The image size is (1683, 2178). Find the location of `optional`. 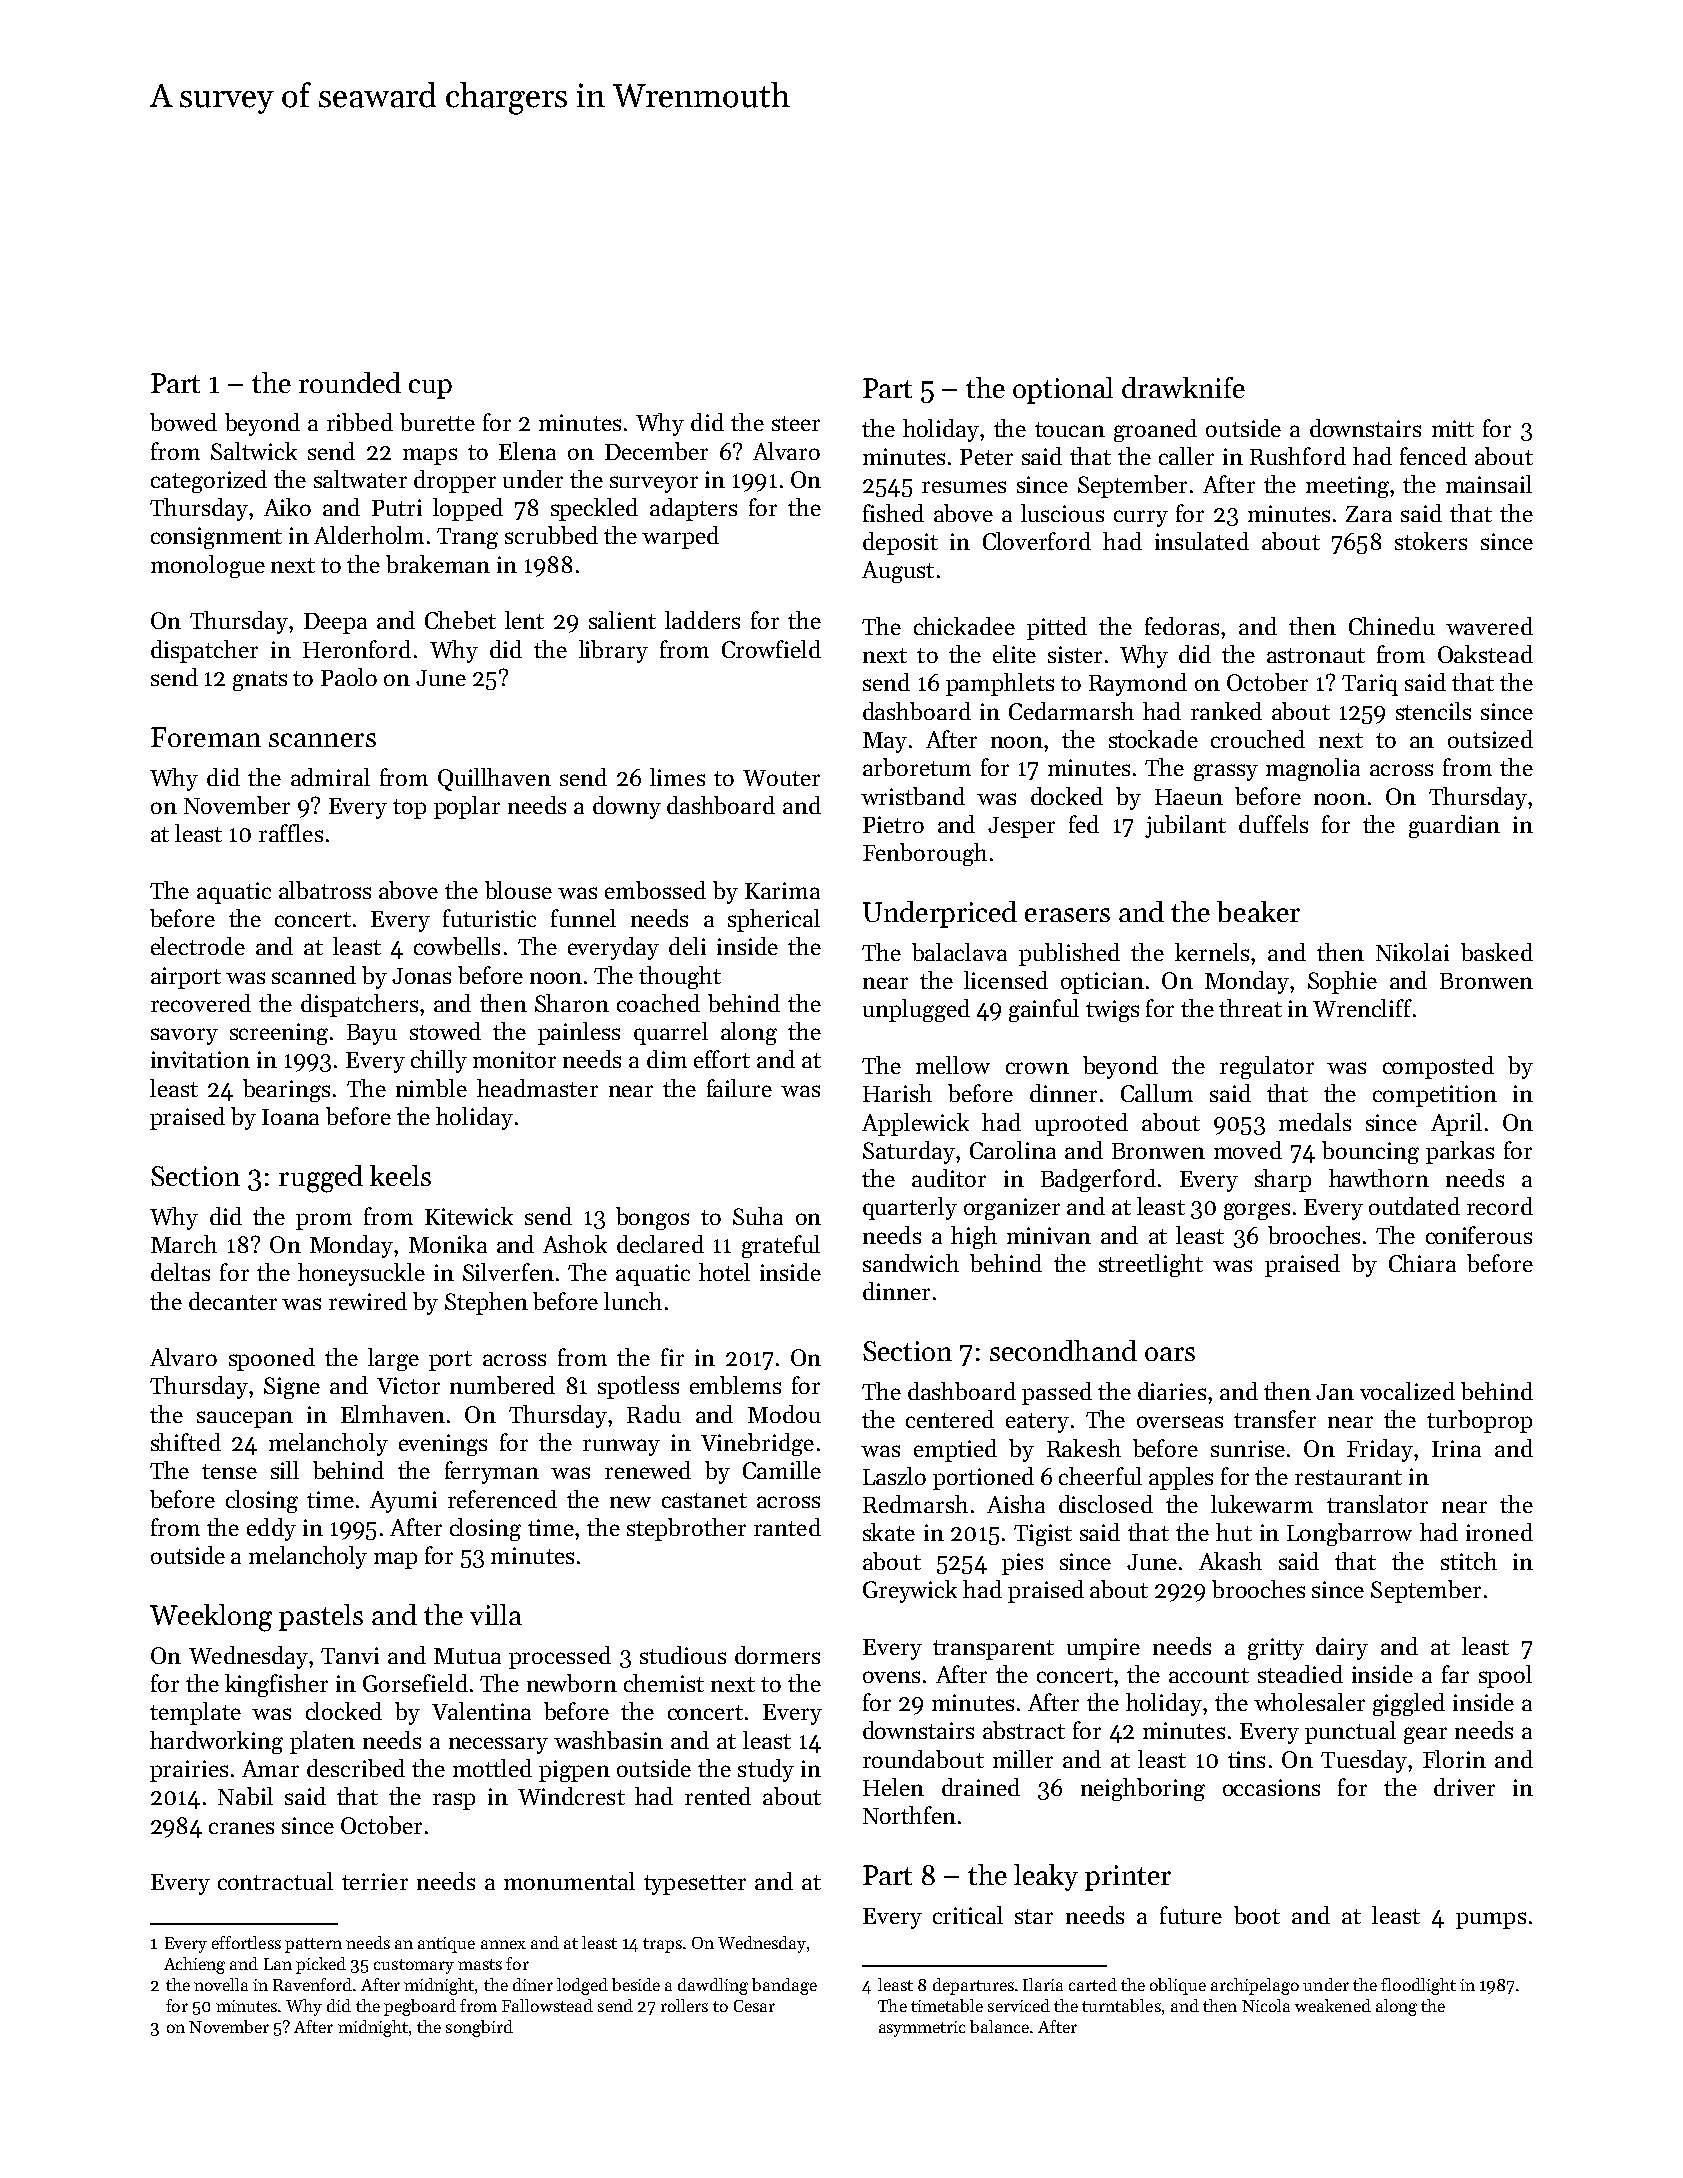

optional is located at coordinates (1063, 390).
